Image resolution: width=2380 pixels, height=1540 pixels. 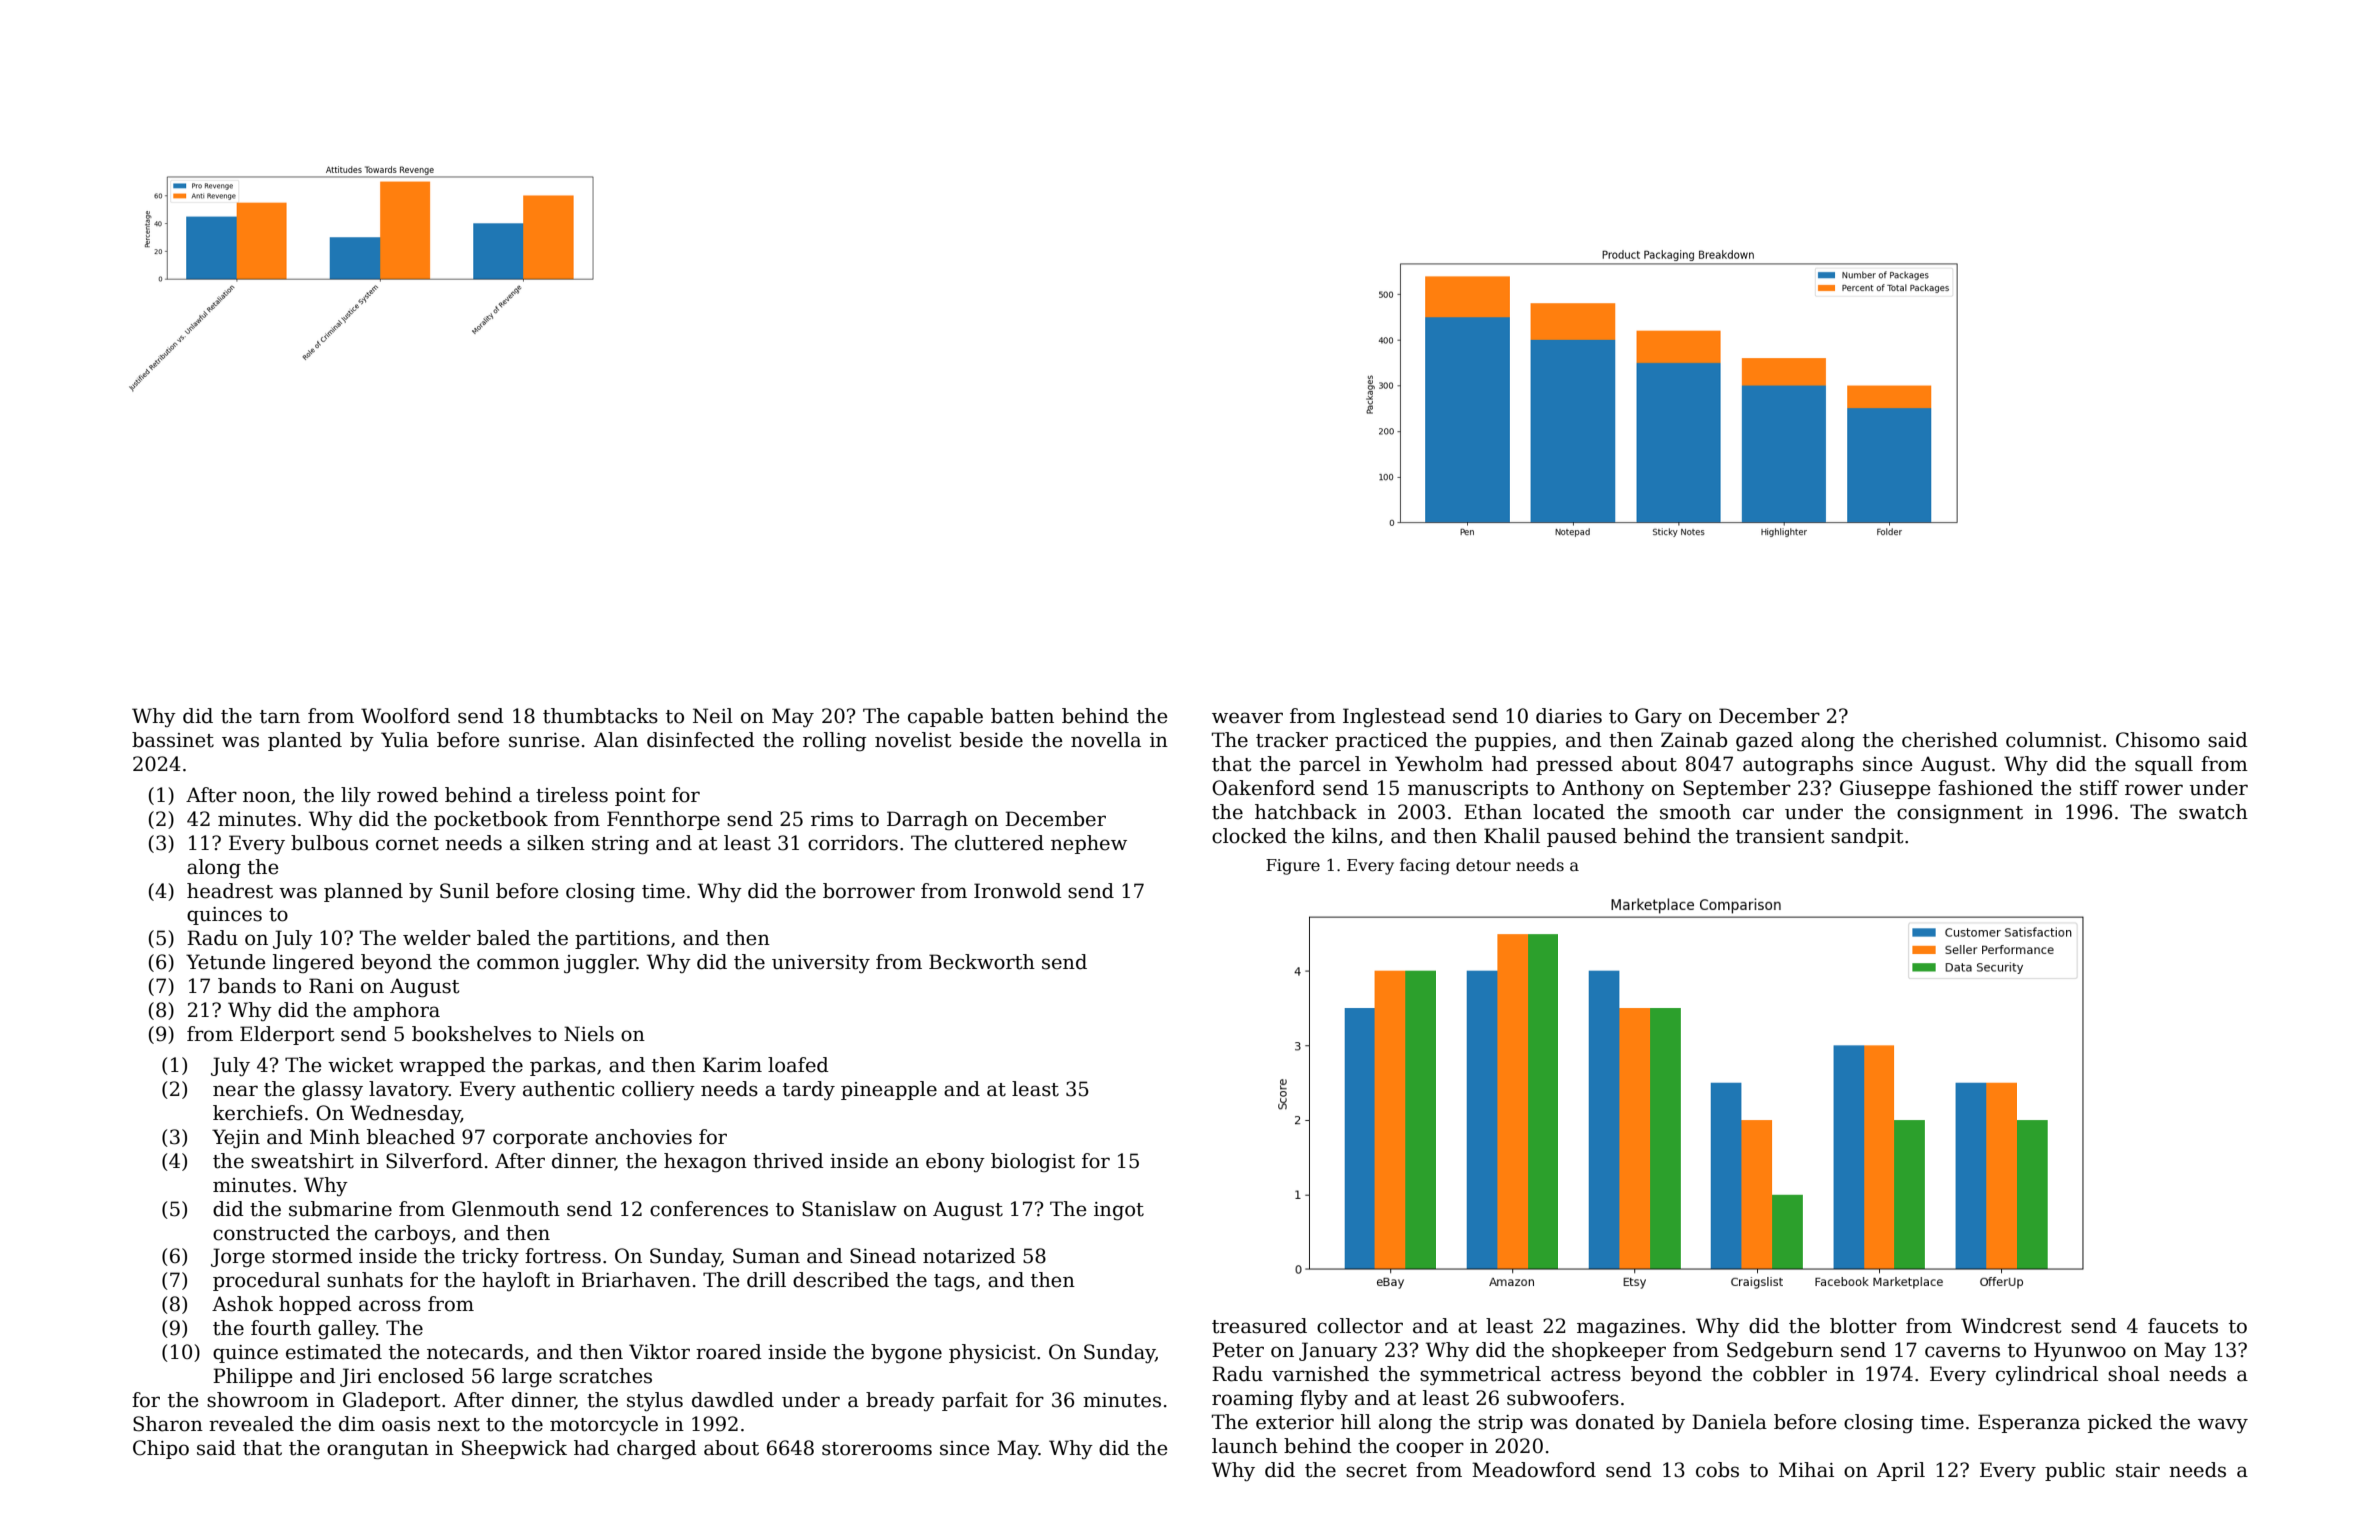 I want to click on ingot, so click(x=1119, y=1211).
